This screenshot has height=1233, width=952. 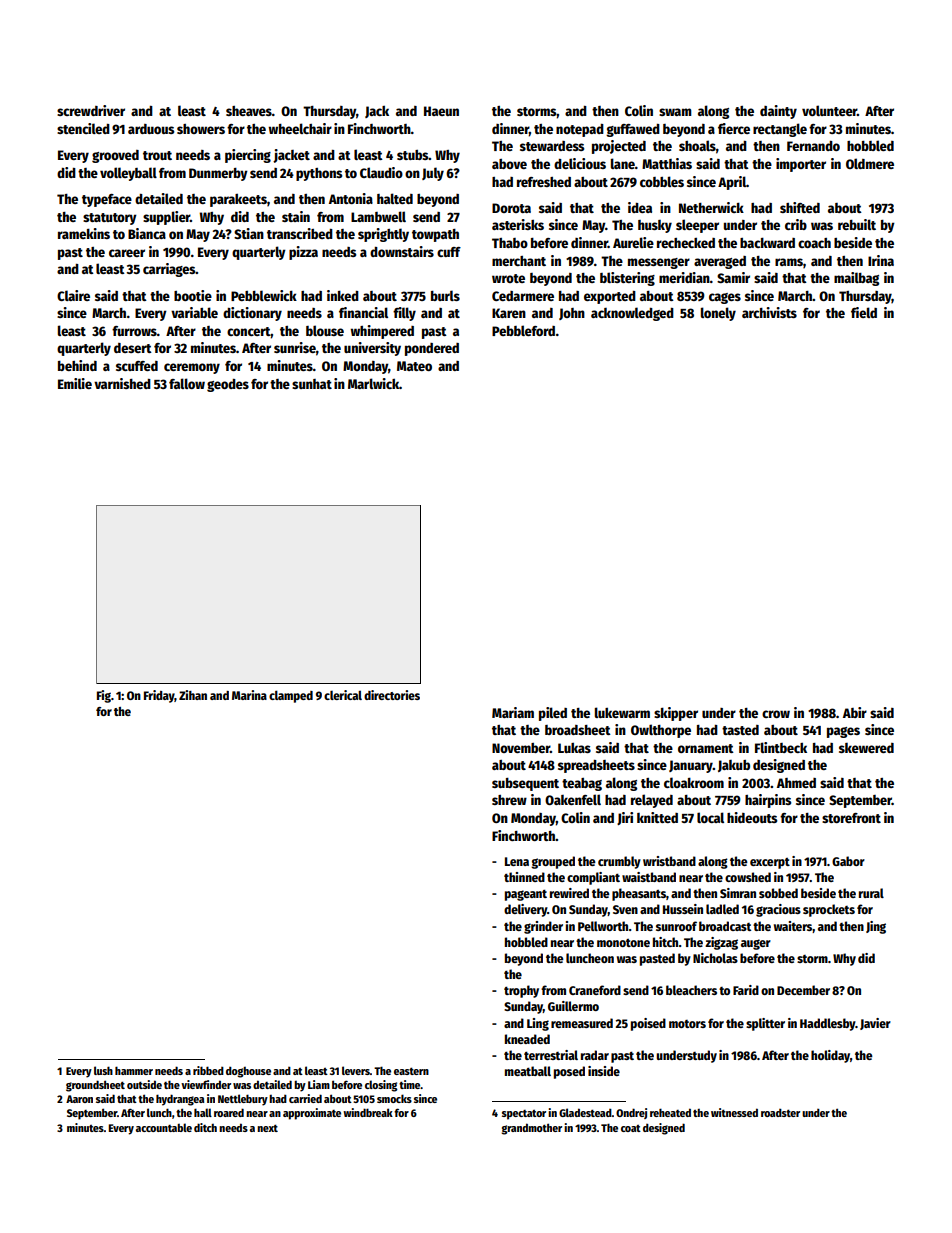 What do you see at coordinates (789, 262) in the screenshot?
I see `rams` at bounding box center [789, 262].
